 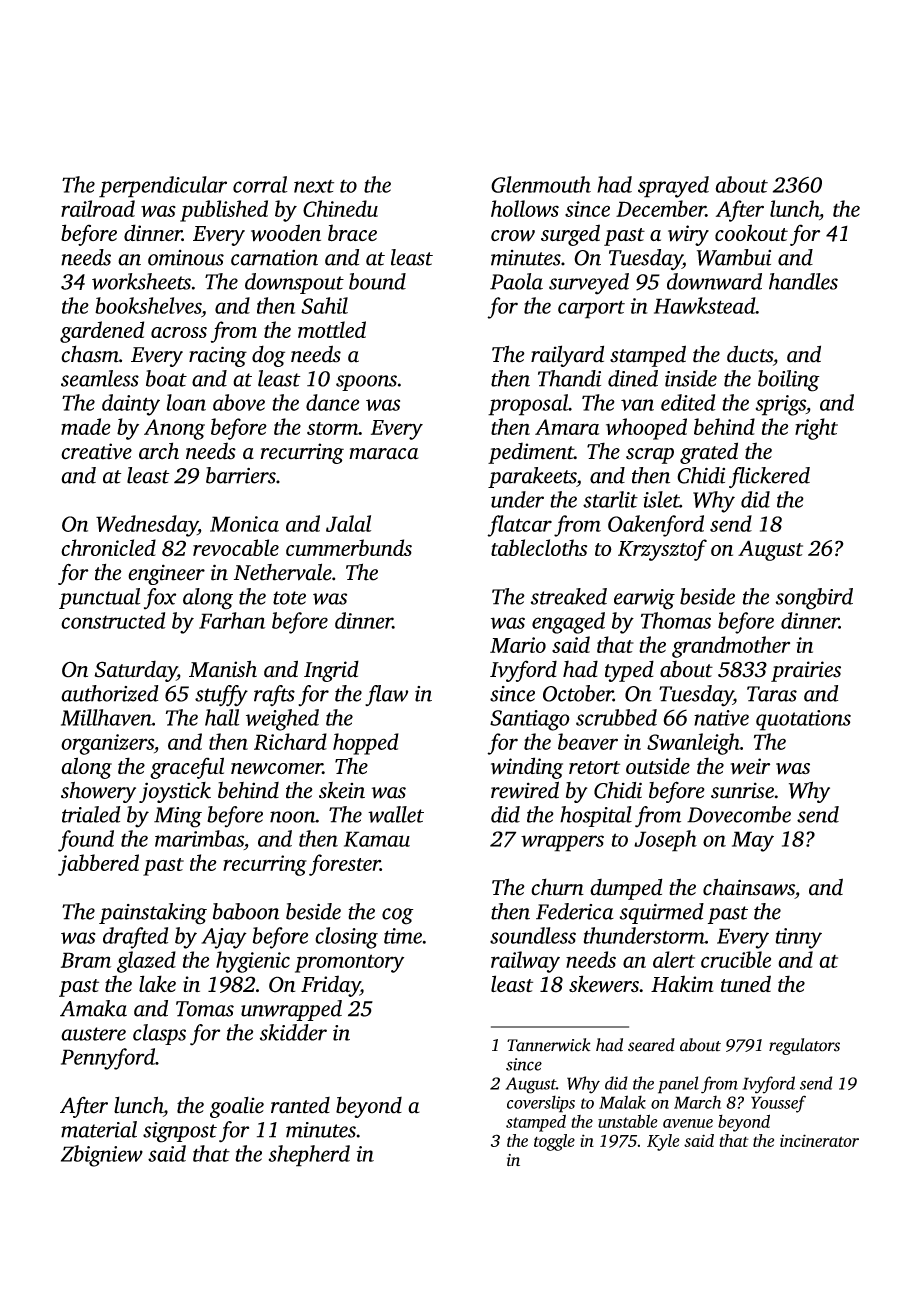 I want to click on carnation, so click(x=274, y=258).
